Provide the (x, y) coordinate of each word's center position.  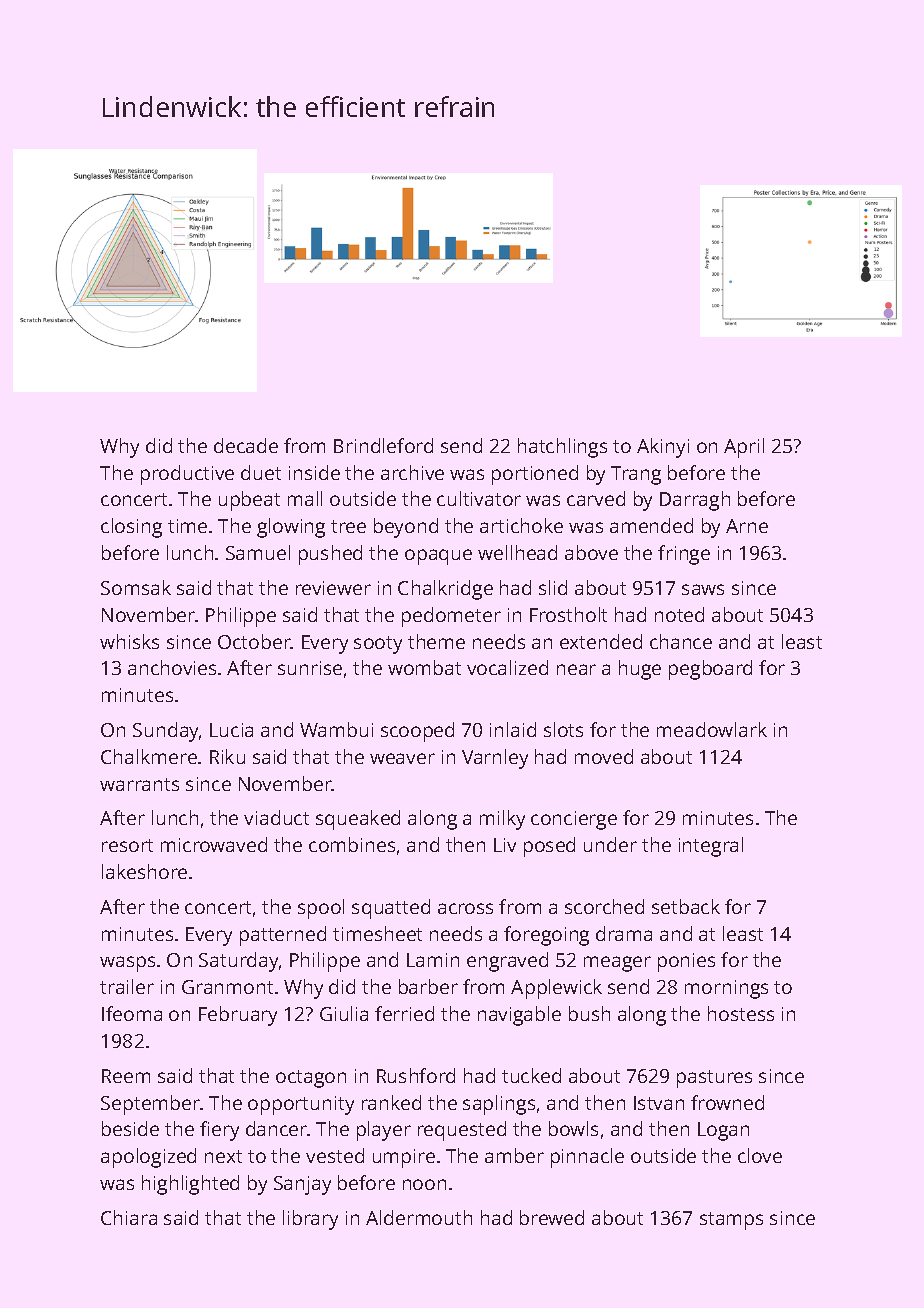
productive (187, 475)
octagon (311, 1079)
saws (703, 589)
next (223, 1156)
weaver (402, 758)
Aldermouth (419, 1217)
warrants (139, 784)
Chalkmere (149, 756)
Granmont (227, 987)
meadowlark (712, 729)
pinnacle (587, 1158)
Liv (505, 845)
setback (686, 906)
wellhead (517, 552)
